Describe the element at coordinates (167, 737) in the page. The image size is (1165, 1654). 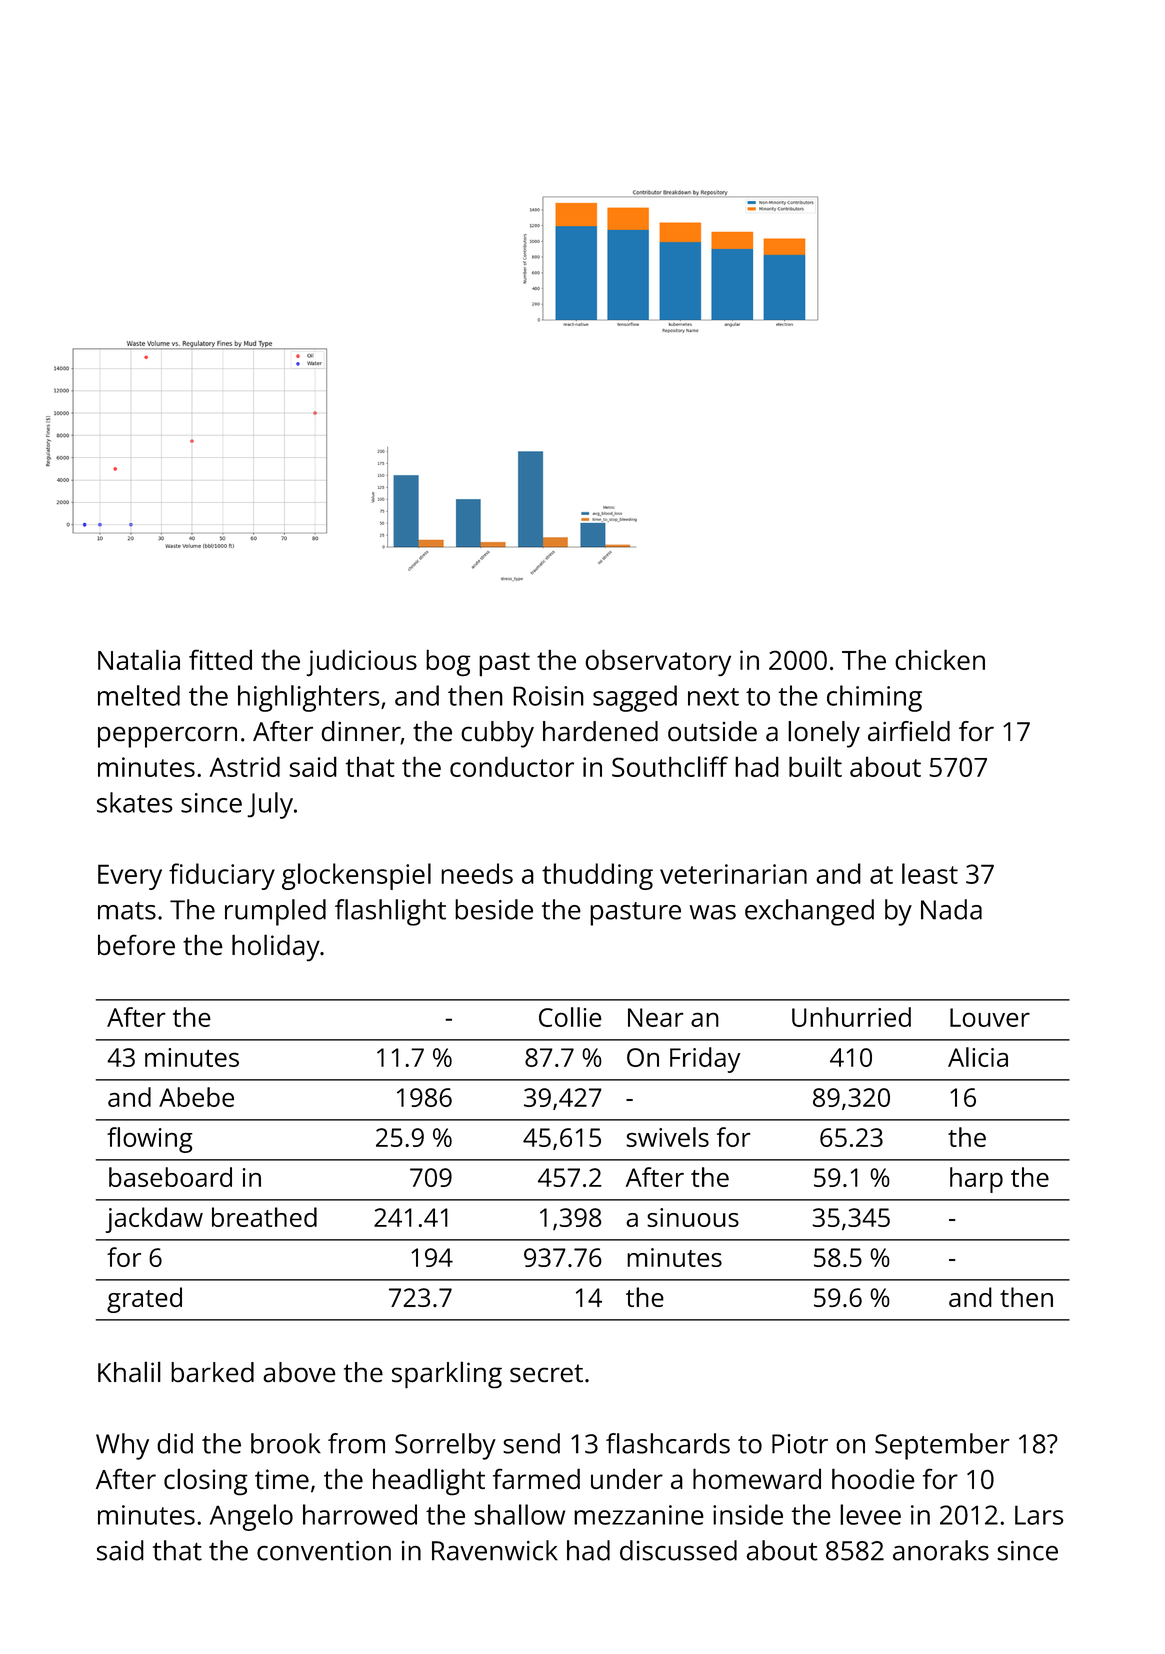
I see `peppercorn` at that location.
